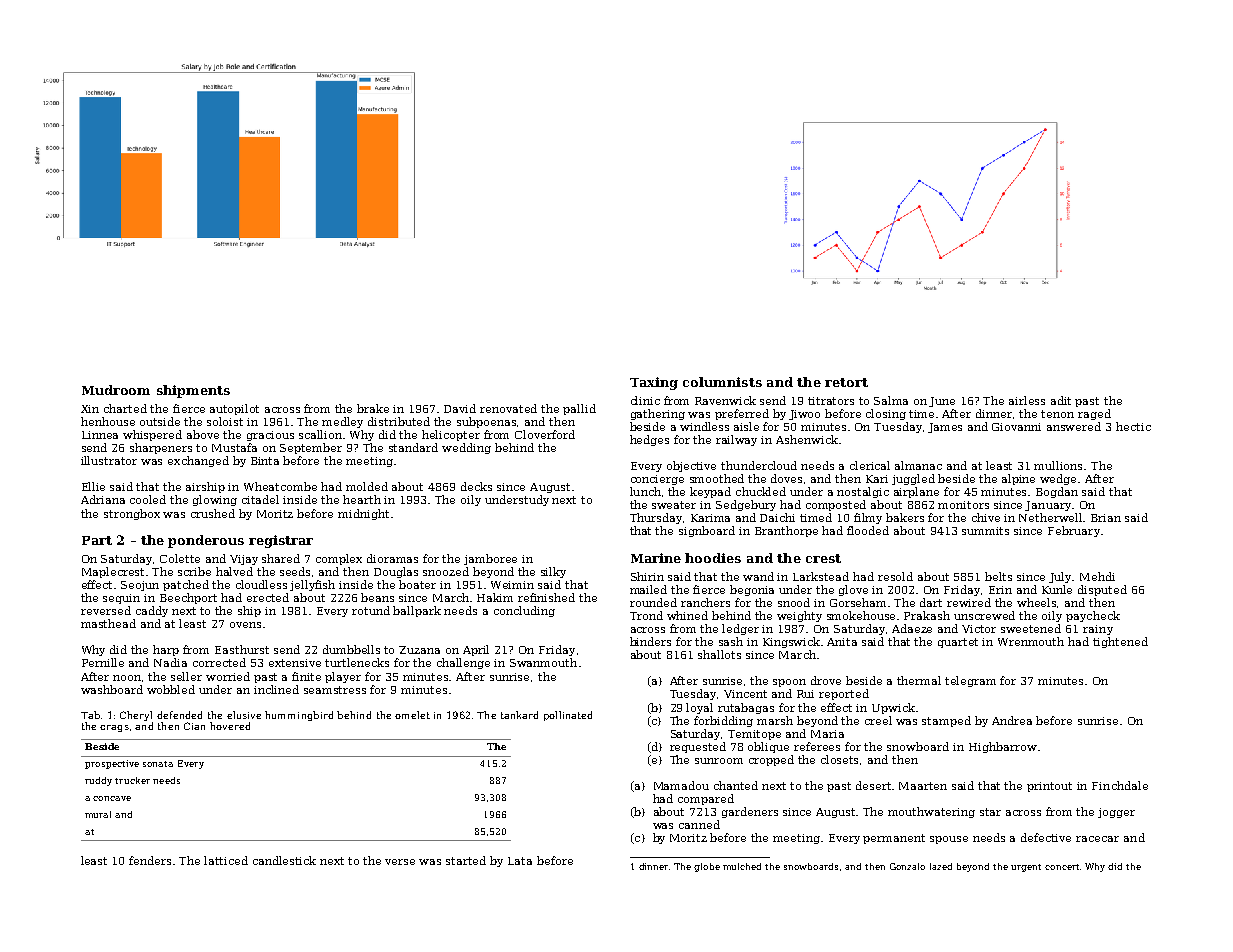  What do you see at coordinates (351, 649) in the screenshot?
I see `dumbbells` at bounding box center [351, 649].
